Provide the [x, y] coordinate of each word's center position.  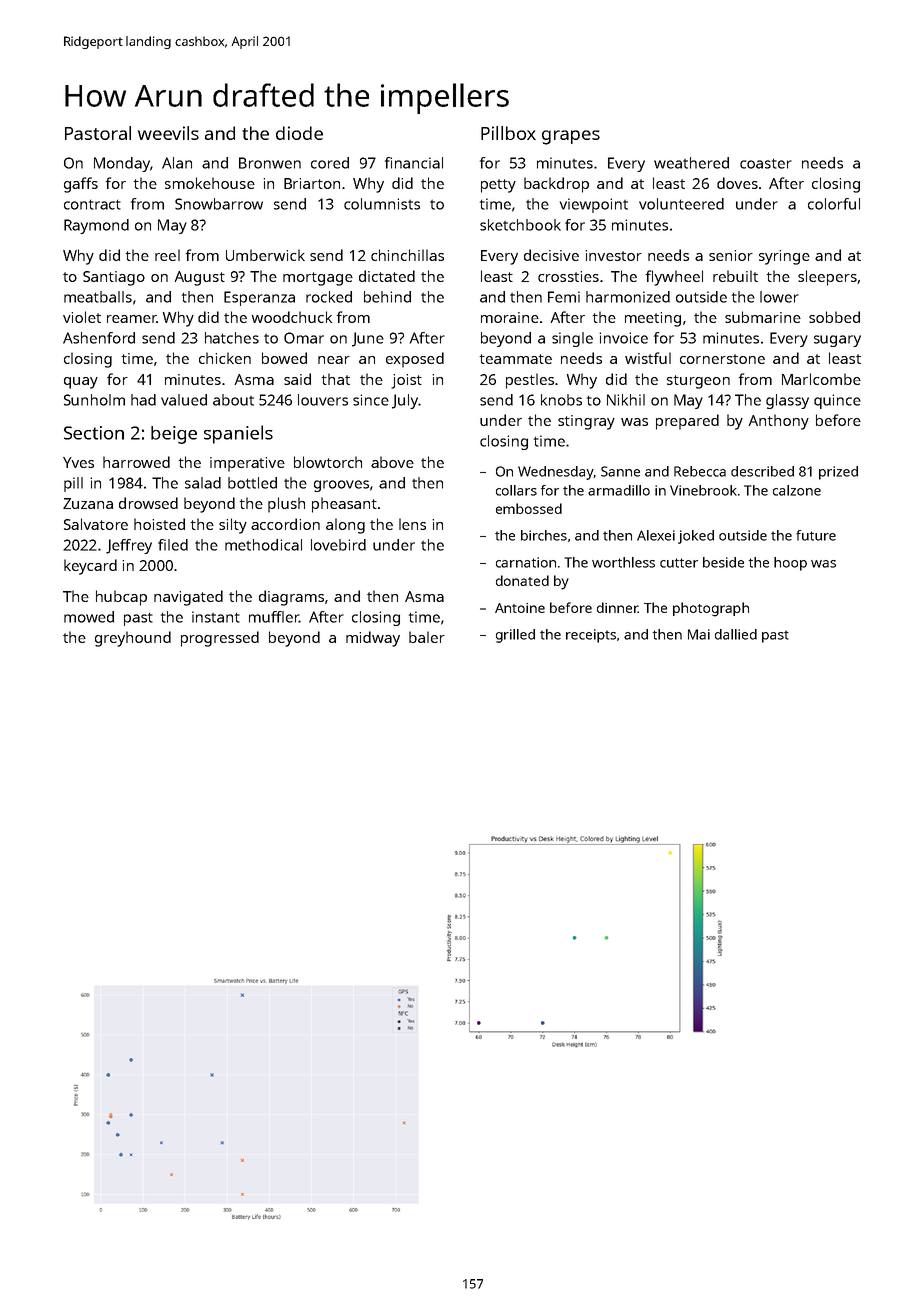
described [762, 471]
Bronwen [270, 163]
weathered [691, 163]
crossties [568, 276]
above [392, 462]
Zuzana [88, 503]
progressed [220, 639]
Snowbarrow [219, 204]
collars [516, 490]
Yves [78, 462]
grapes [571, 137]
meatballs [98, 297]
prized [838, 473]
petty [498, 186]
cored [330, 163]
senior [731, 255]
